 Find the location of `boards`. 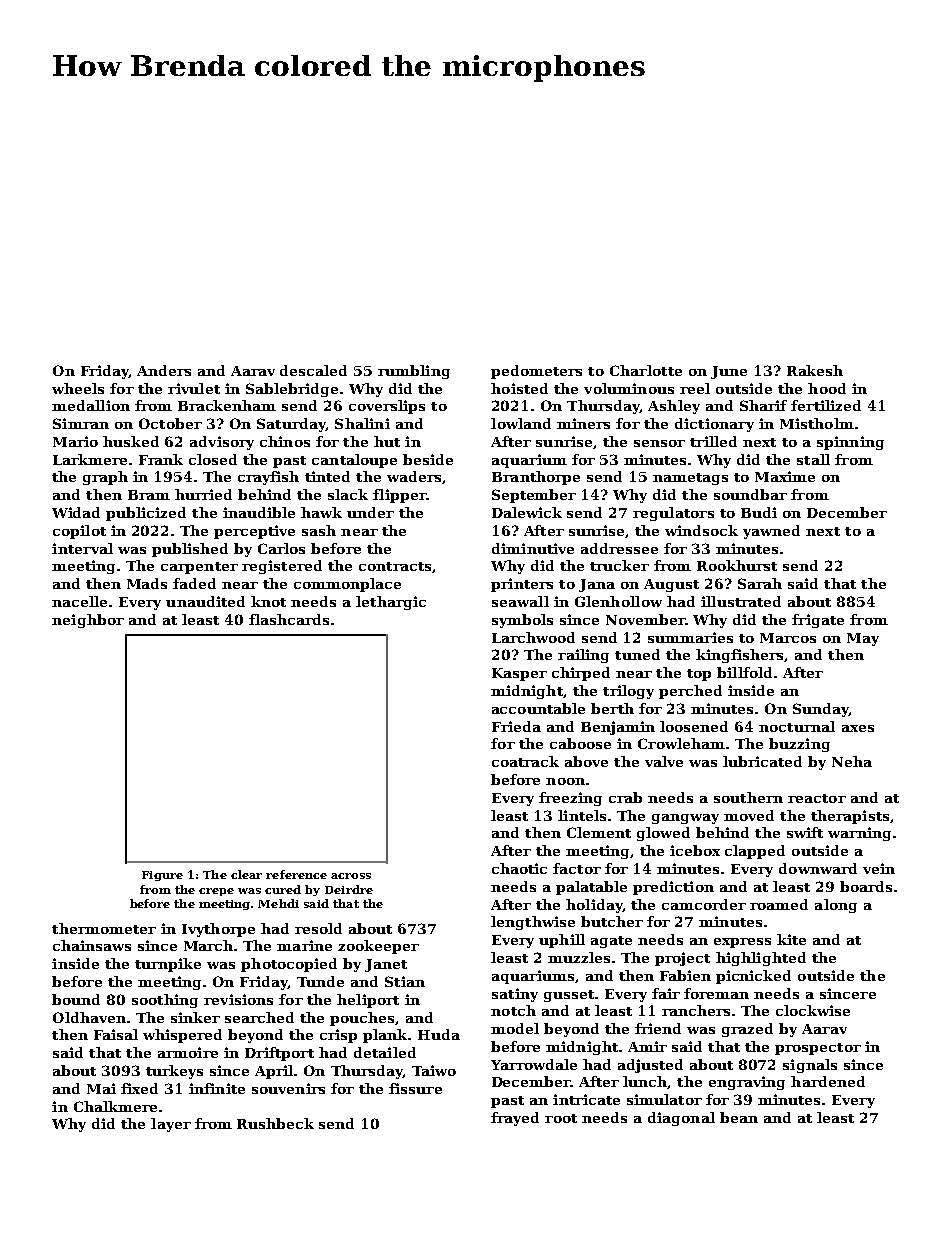

boards is located at coordinates (866, 886).
